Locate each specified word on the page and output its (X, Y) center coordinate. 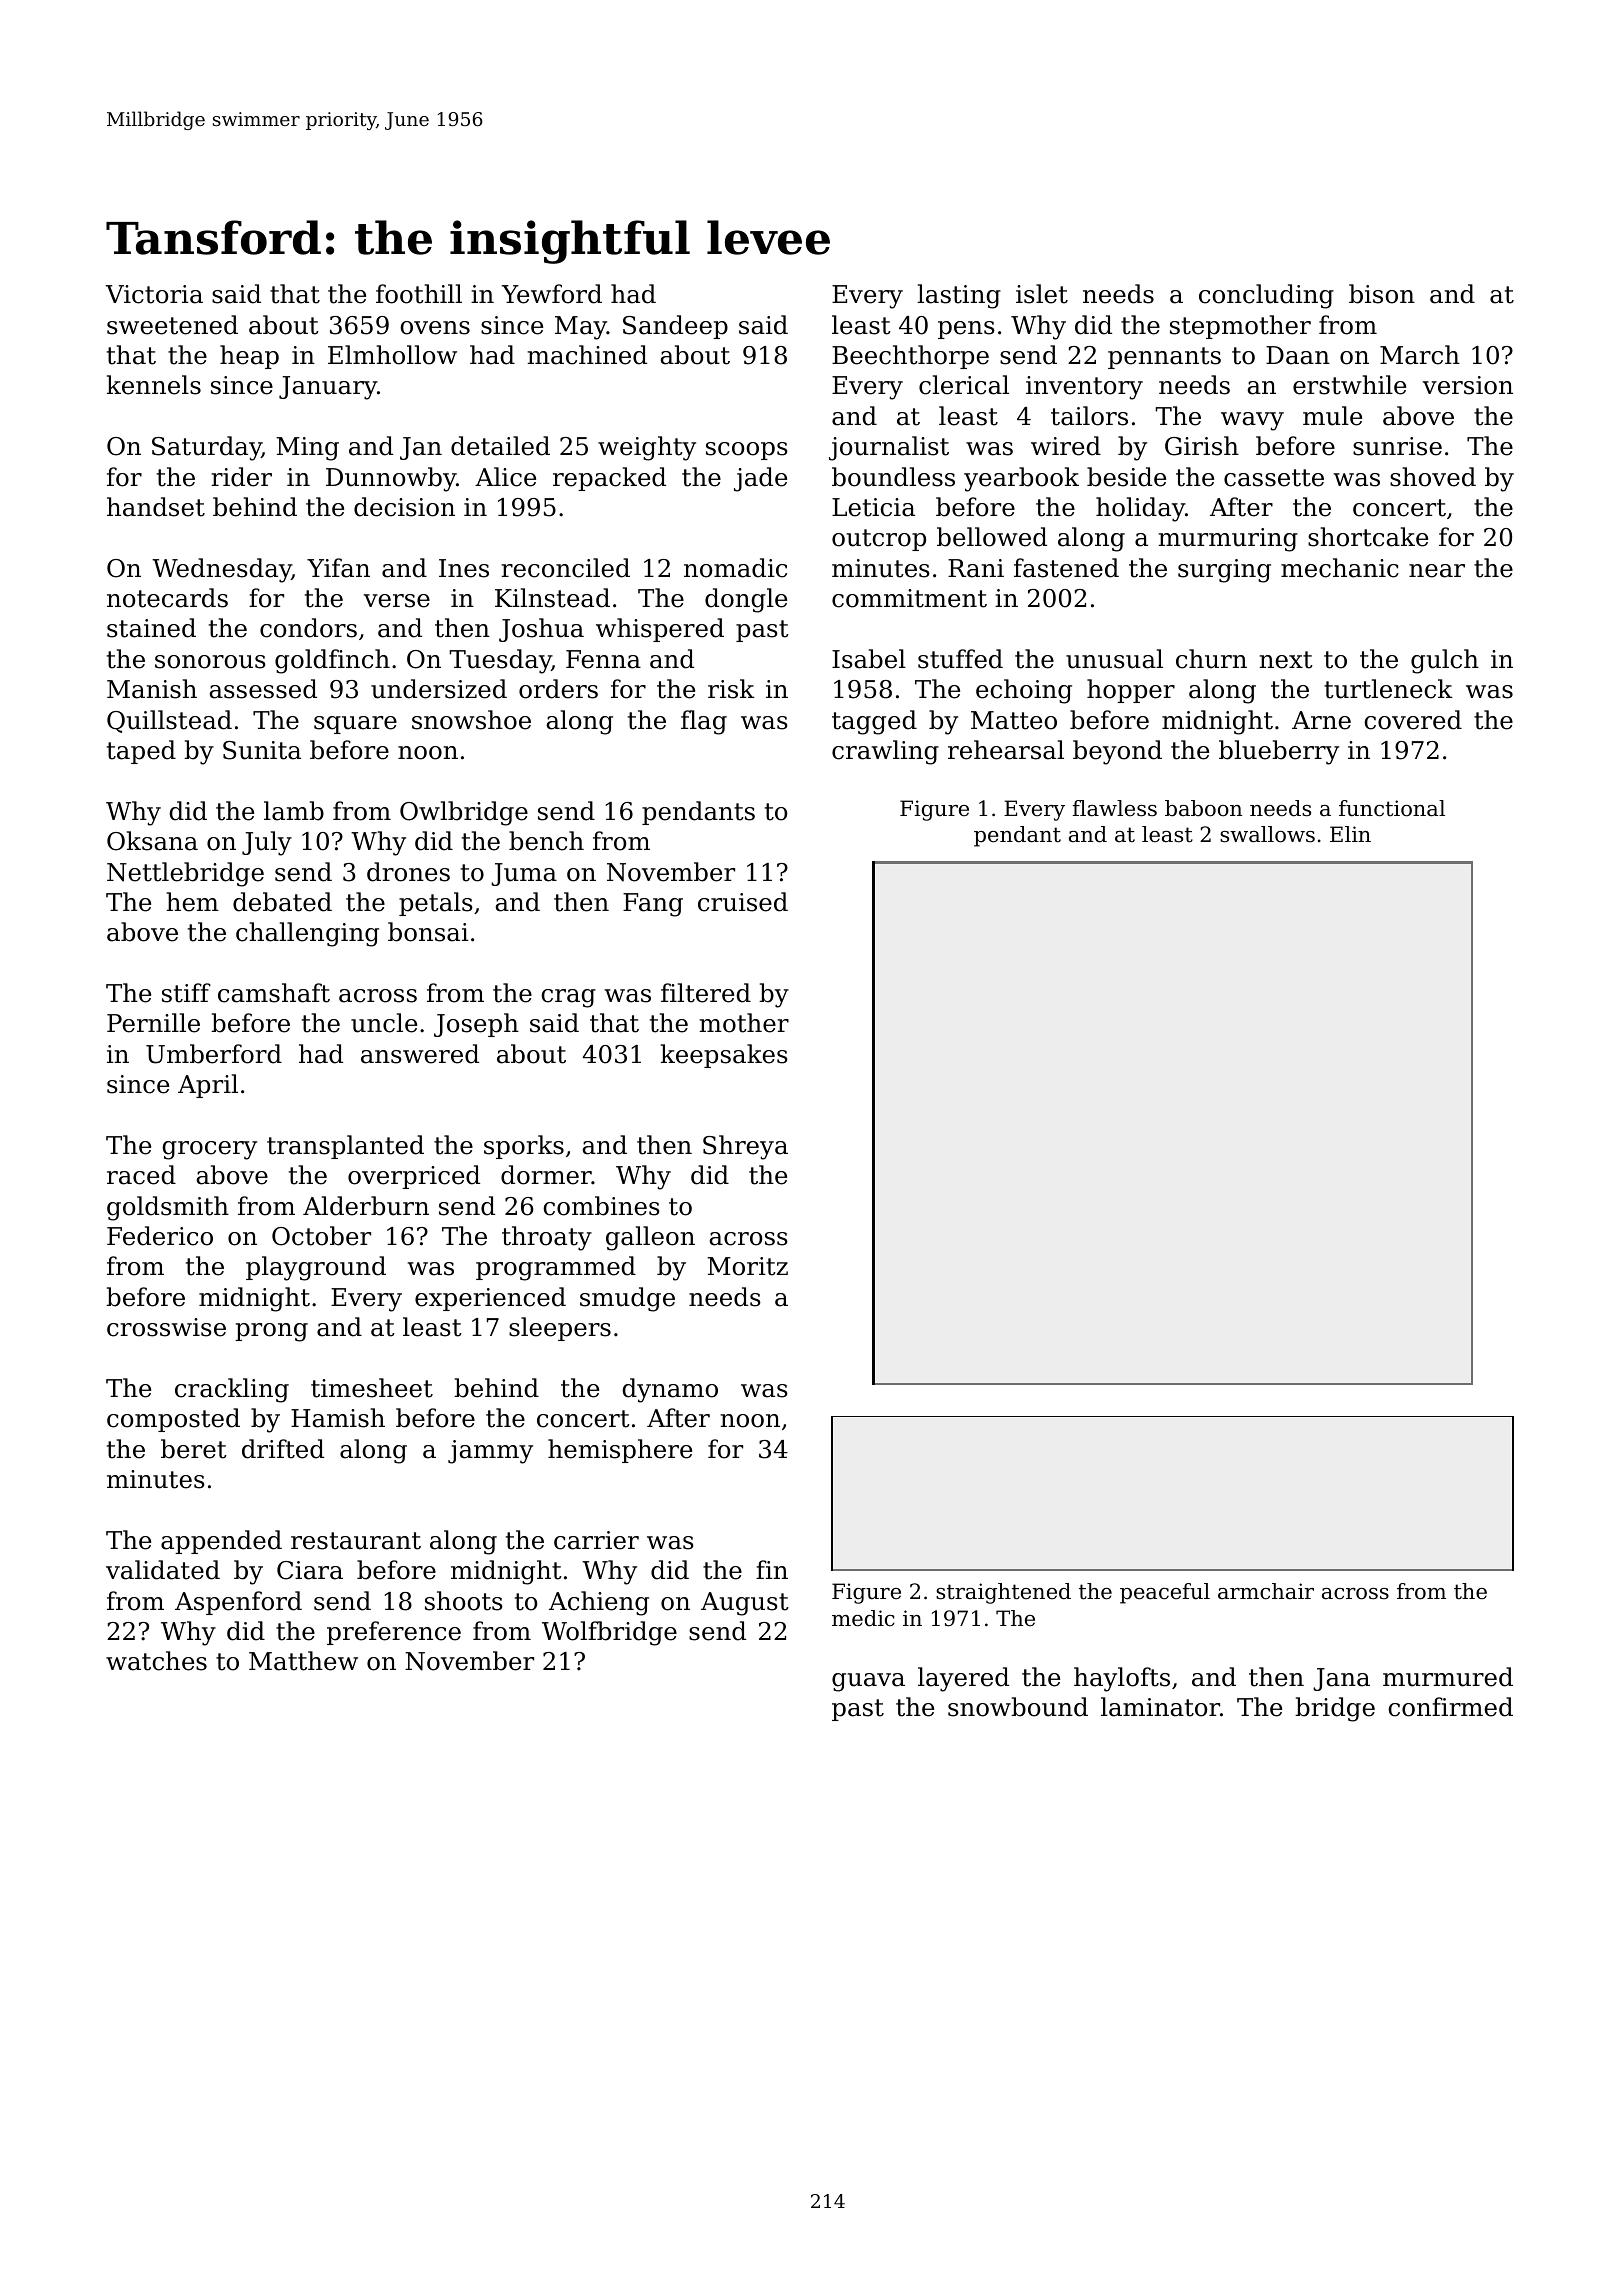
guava (868, 1682)
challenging (307, 934)
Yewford (552, 294)
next (1286, 660)
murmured (1448, 1677)
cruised (743, 902)
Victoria (154, 294)
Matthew (303, 1661)
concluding (1266, 296)
